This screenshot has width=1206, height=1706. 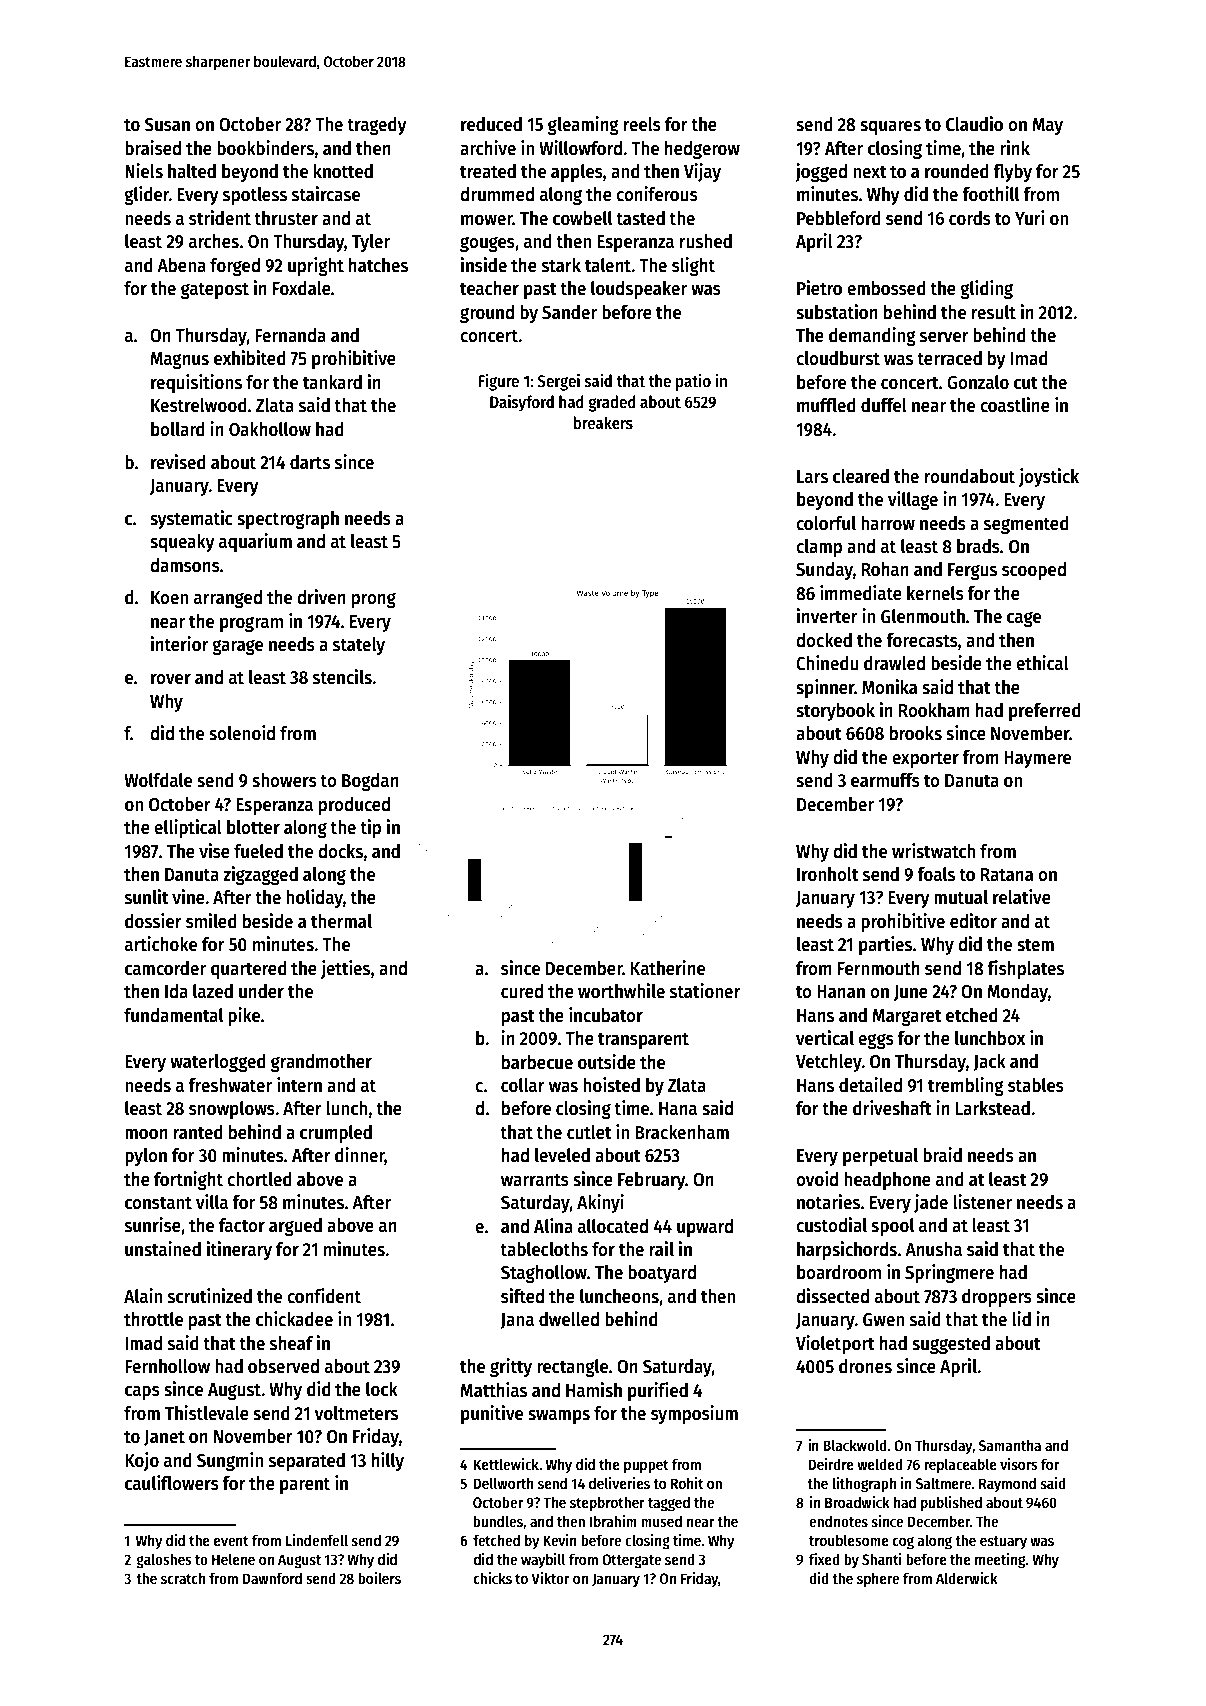 I want to click on Akinyi, so click(x=600, y=1203).
